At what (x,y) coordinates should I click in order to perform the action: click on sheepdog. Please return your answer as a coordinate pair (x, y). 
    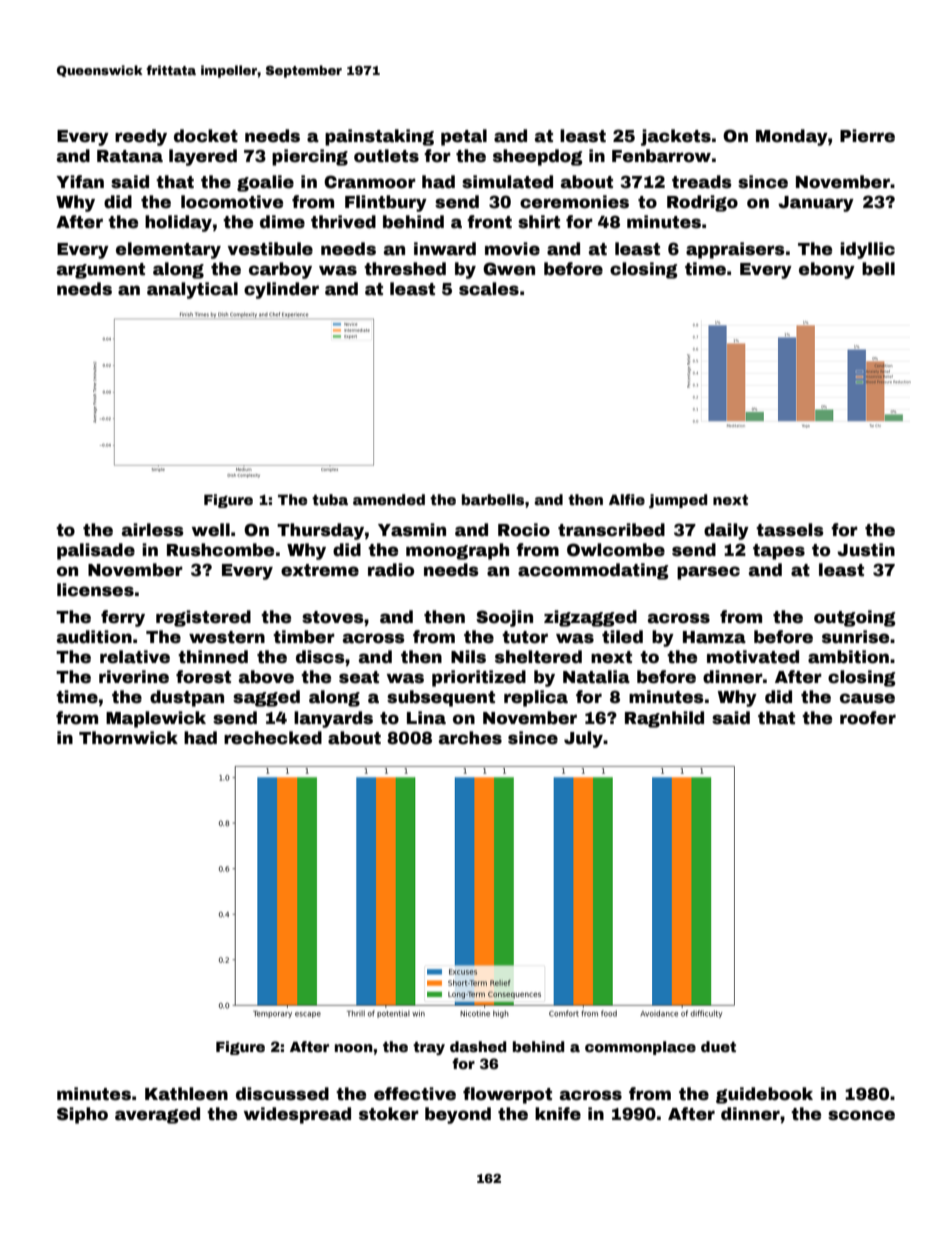
    Looking at the image, I should click on (538, 157).
